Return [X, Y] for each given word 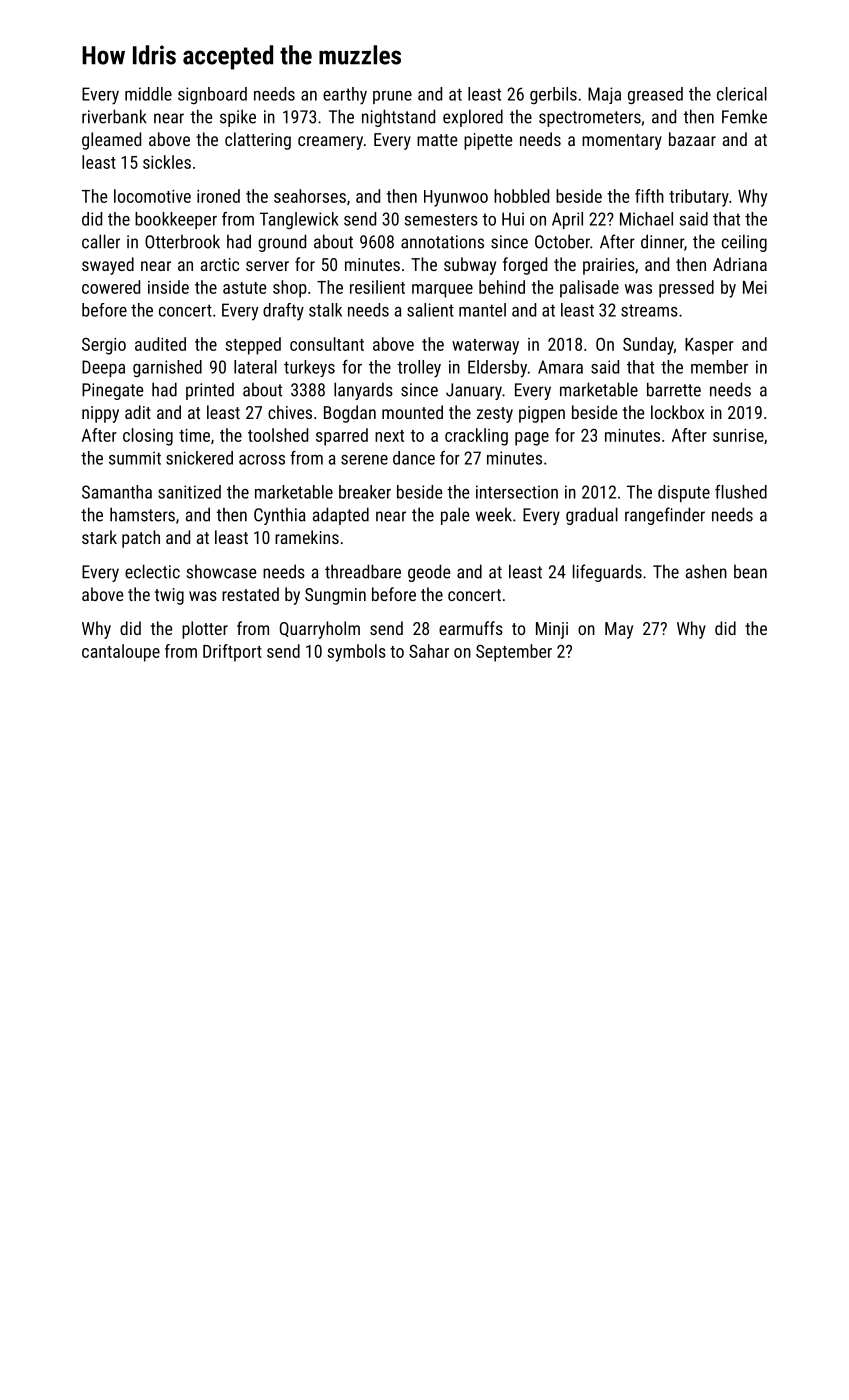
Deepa [103, 368]
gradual [592, 516]
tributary [699, 198]
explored [473, 118]
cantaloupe [121, 653]
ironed [218, 196]
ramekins [307, 537]
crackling [476, 437]
